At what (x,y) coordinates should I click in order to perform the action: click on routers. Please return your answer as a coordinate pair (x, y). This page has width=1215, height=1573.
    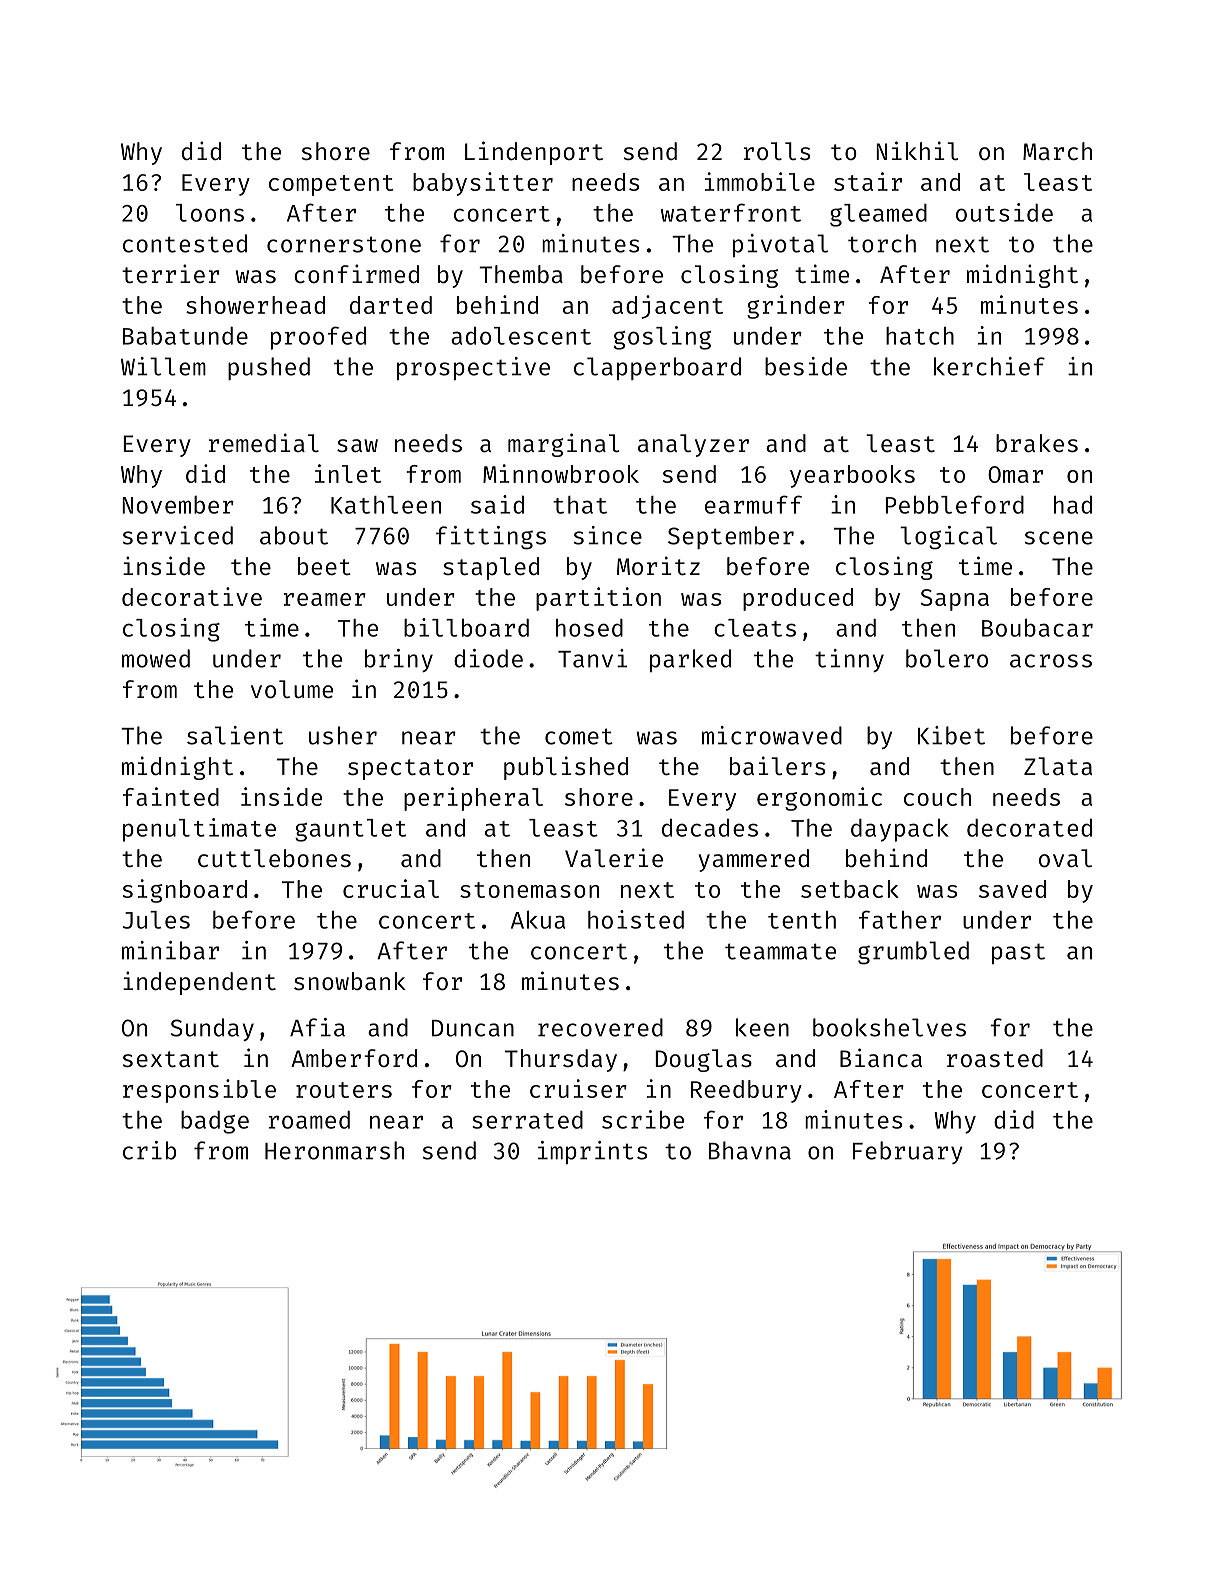
    Looking at the image, I should click on (344, 1090).
